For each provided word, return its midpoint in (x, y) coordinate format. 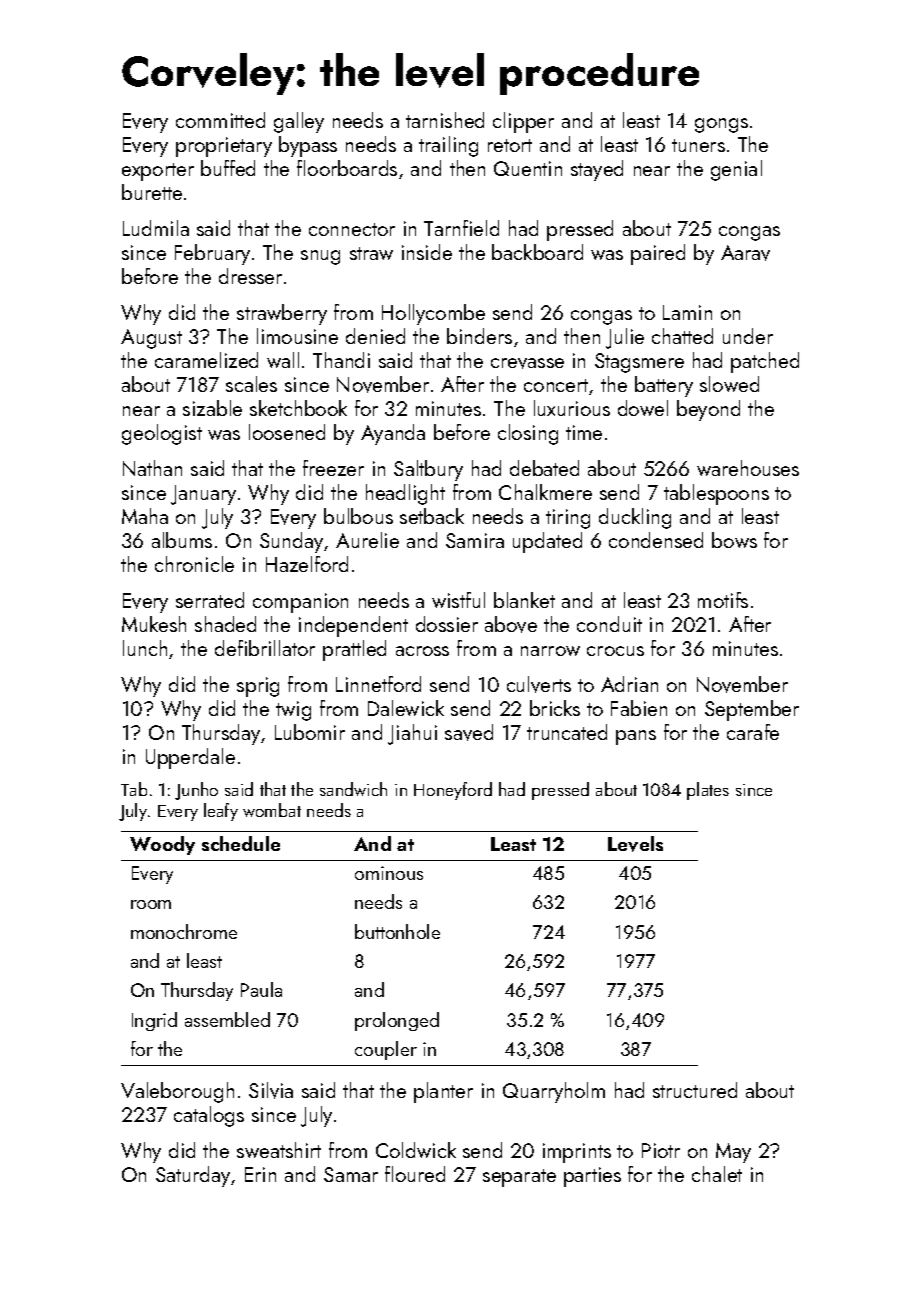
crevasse (527, 363)
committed (220, 120)
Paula (261, 989)
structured (695, 1090)
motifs (723, 600)
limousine (297, 336)
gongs (721, 125)
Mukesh (154, 624)
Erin (260, 1174)
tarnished (445, 120)
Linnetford (378, 684)
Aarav (745, 253)
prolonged (397, 1021)
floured (415, 1174)
